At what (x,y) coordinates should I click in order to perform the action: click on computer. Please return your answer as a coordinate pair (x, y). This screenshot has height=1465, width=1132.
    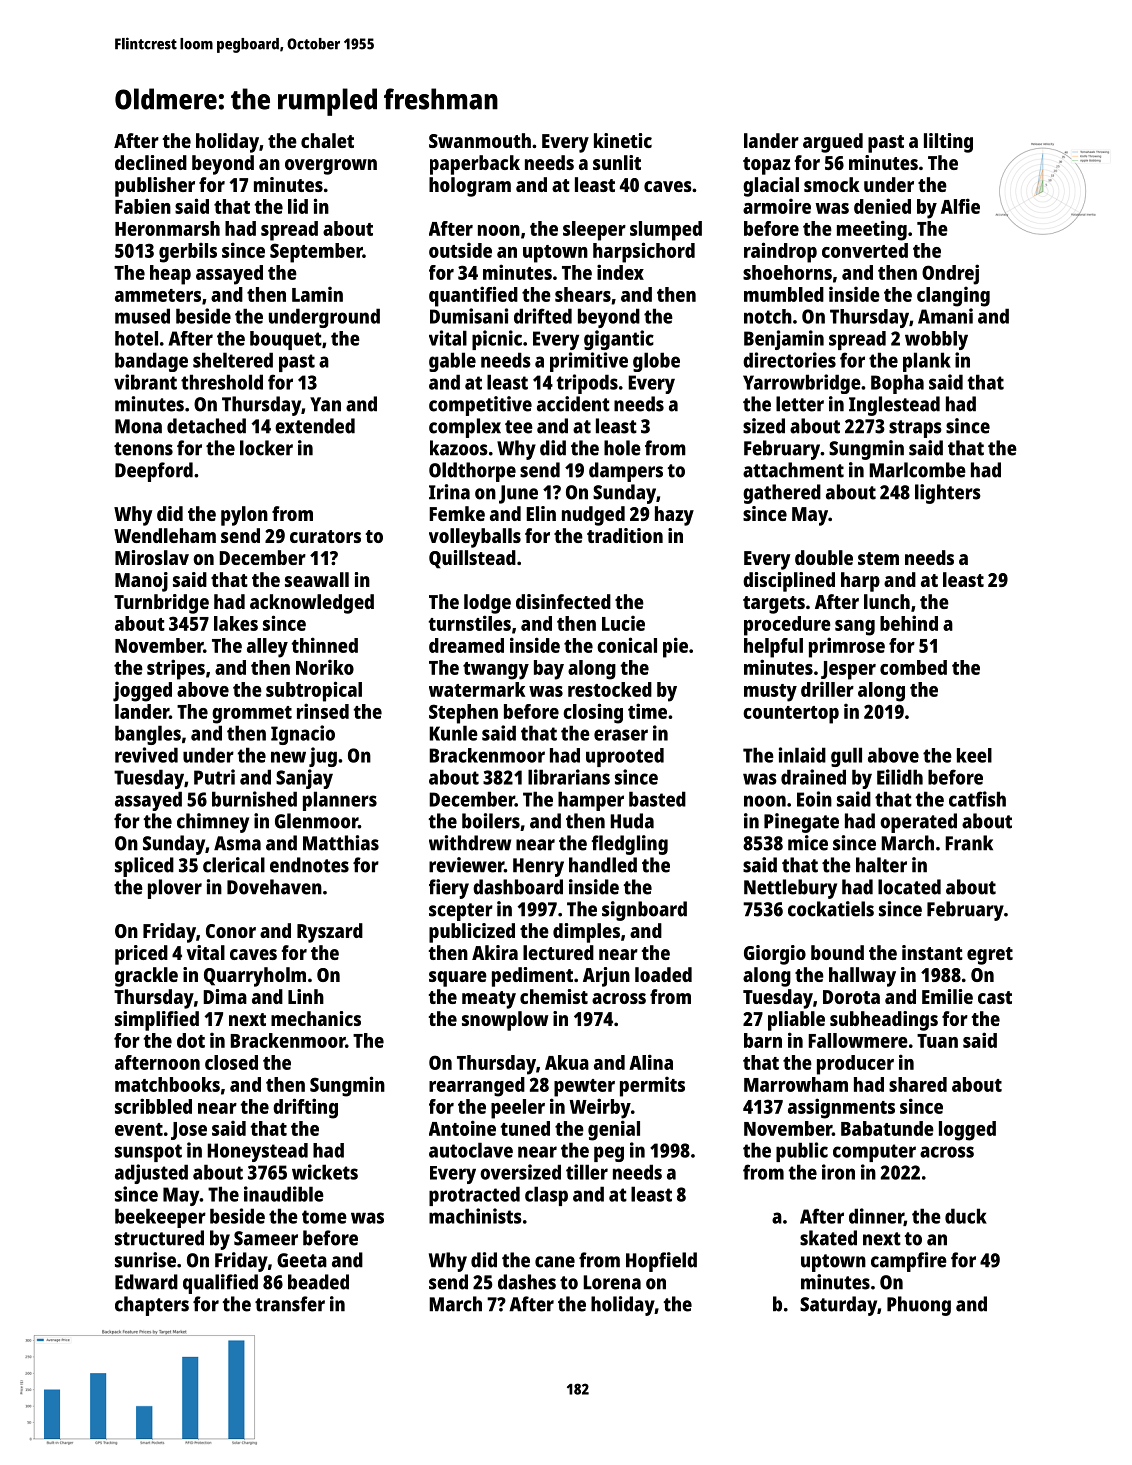
    Looking at the image, I should click on (874, 1153).
